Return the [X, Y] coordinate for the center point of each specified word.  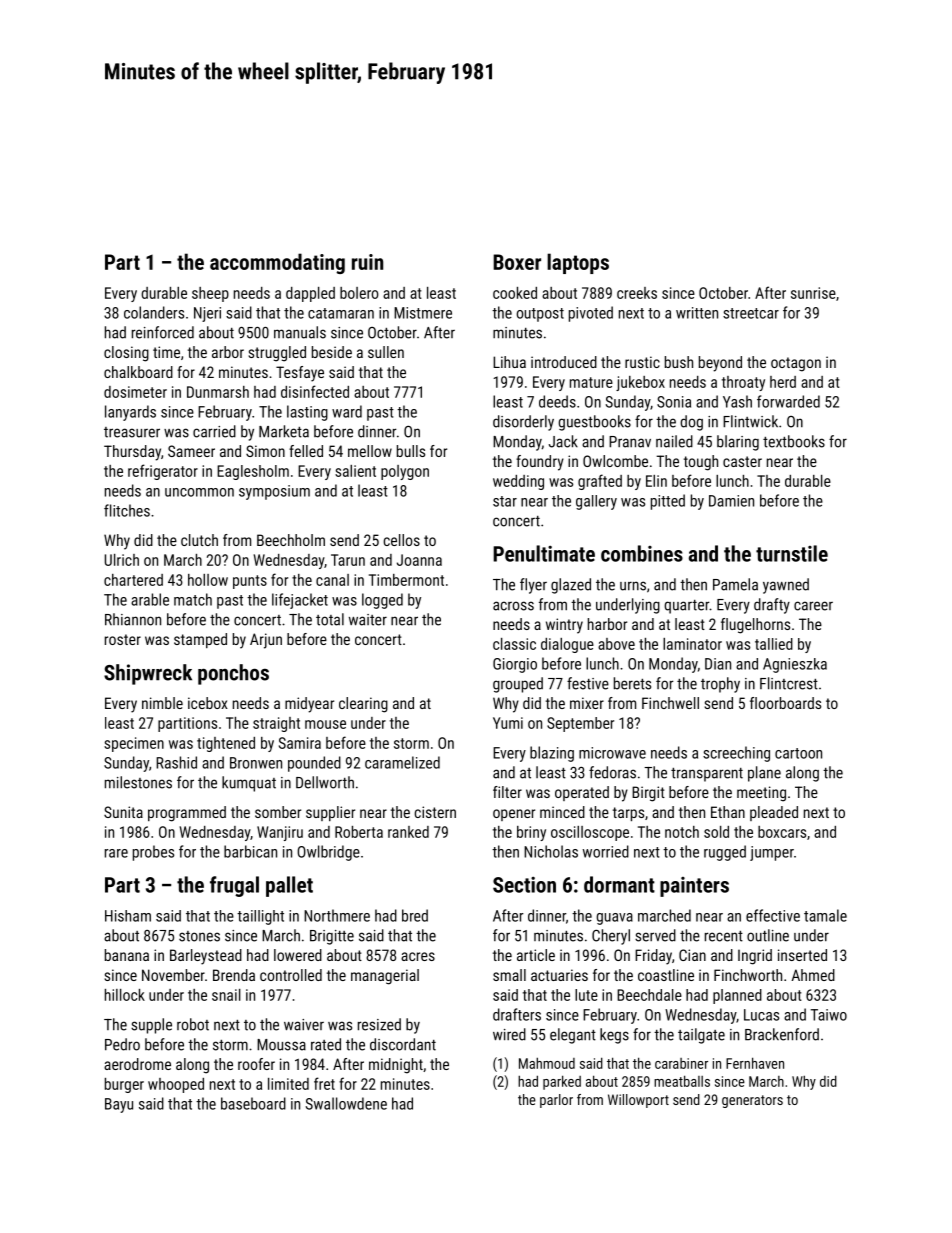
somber [278, 812]
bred [415, 915]
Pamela [735, 584]
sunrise [813, 293]
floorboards [785, 703]
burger [124, 1085]
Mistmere [423, 313]
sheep [210, 294]
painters [694, 887]
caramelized [402, 762]
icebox [208, 703]
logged [382, 601]
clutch [199, 540]
